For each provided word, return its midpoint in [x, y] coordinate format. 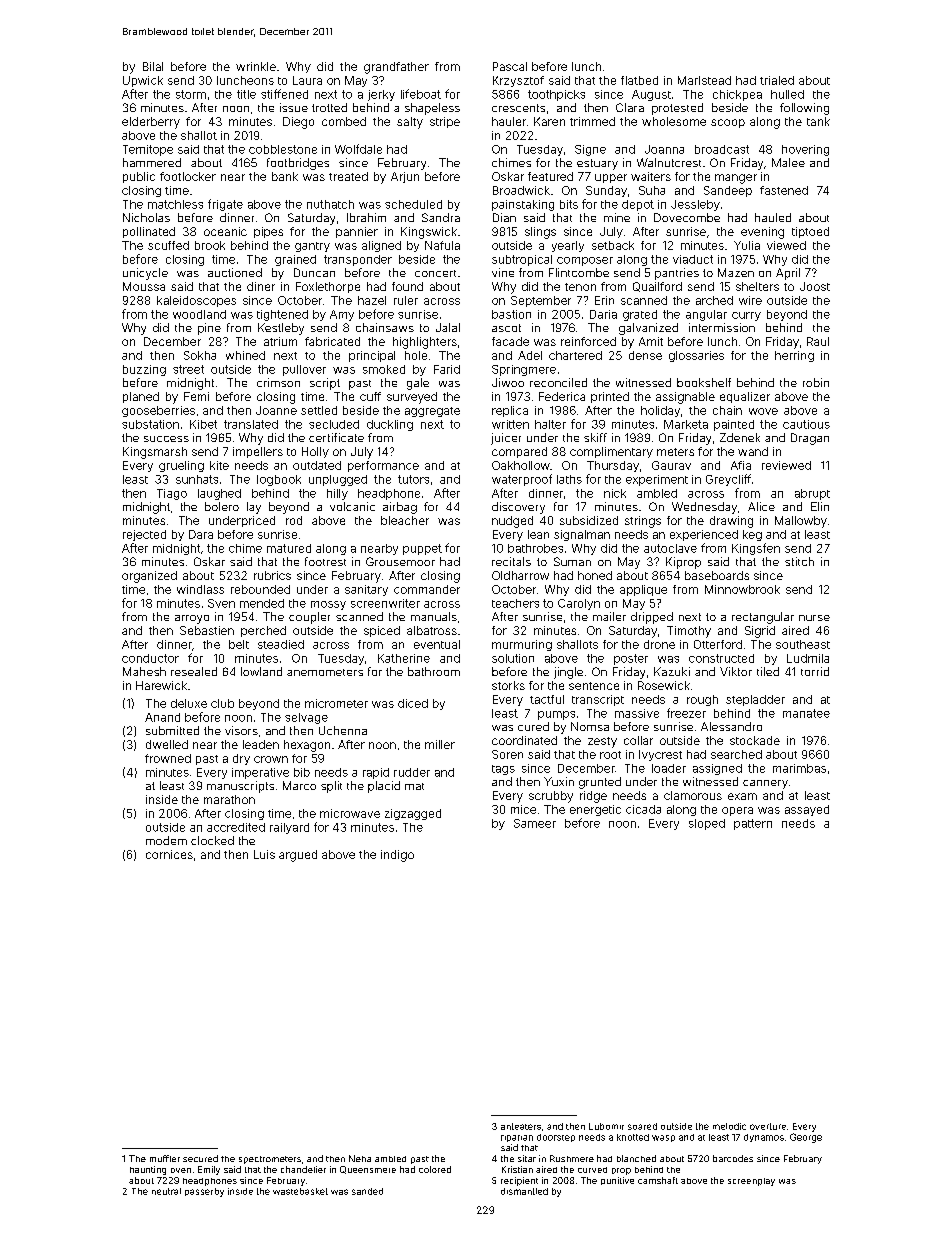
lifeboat [421, 94]
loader [669, 768]
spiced [382, 631]
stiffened [284, 94]
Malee [788, 162]
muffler [165, 1158]
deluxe [189, 703]
